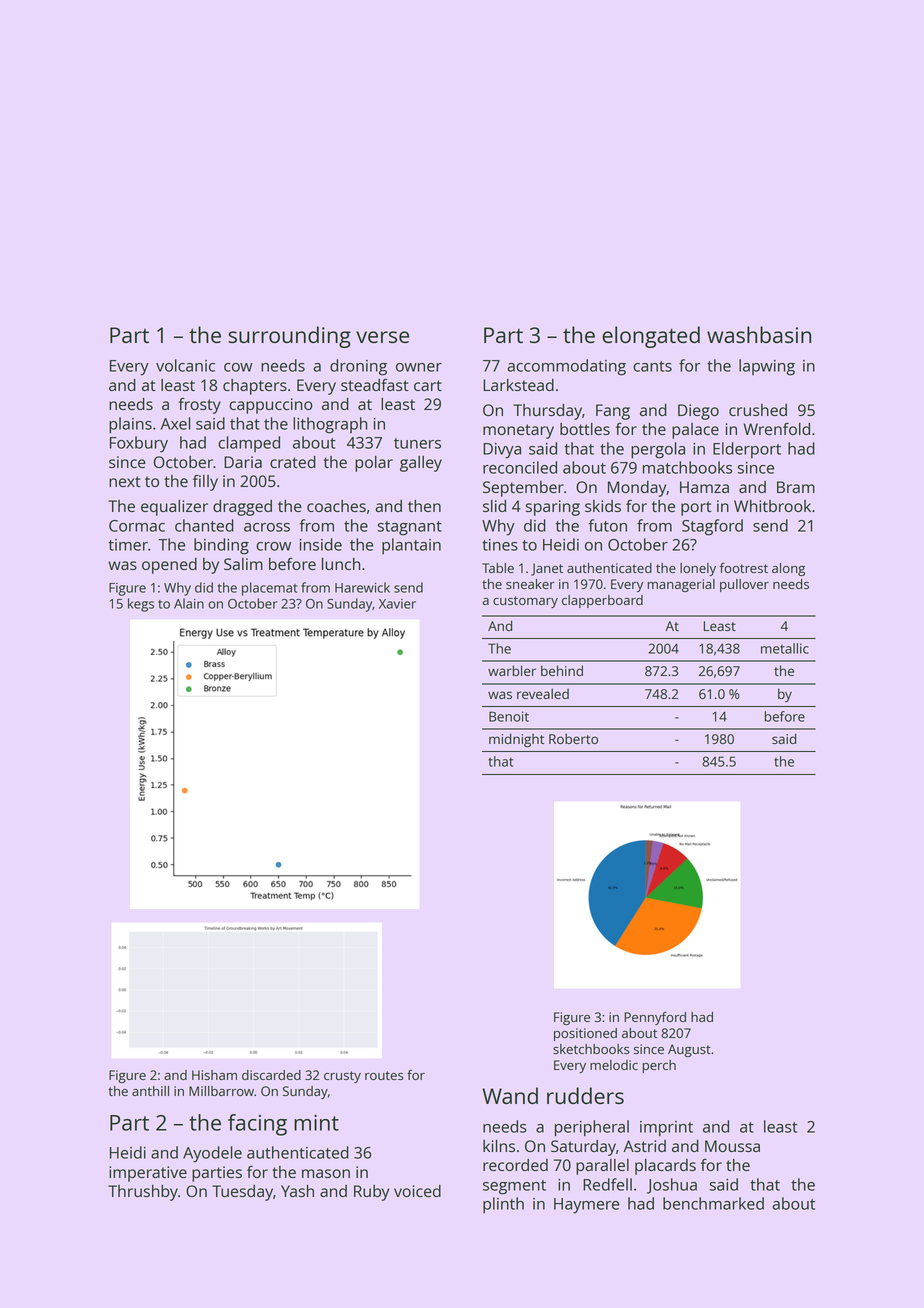 The image size is (924, 1308). Describe the element at coordinates (788, 569) in the page. I see `along` at that location.
